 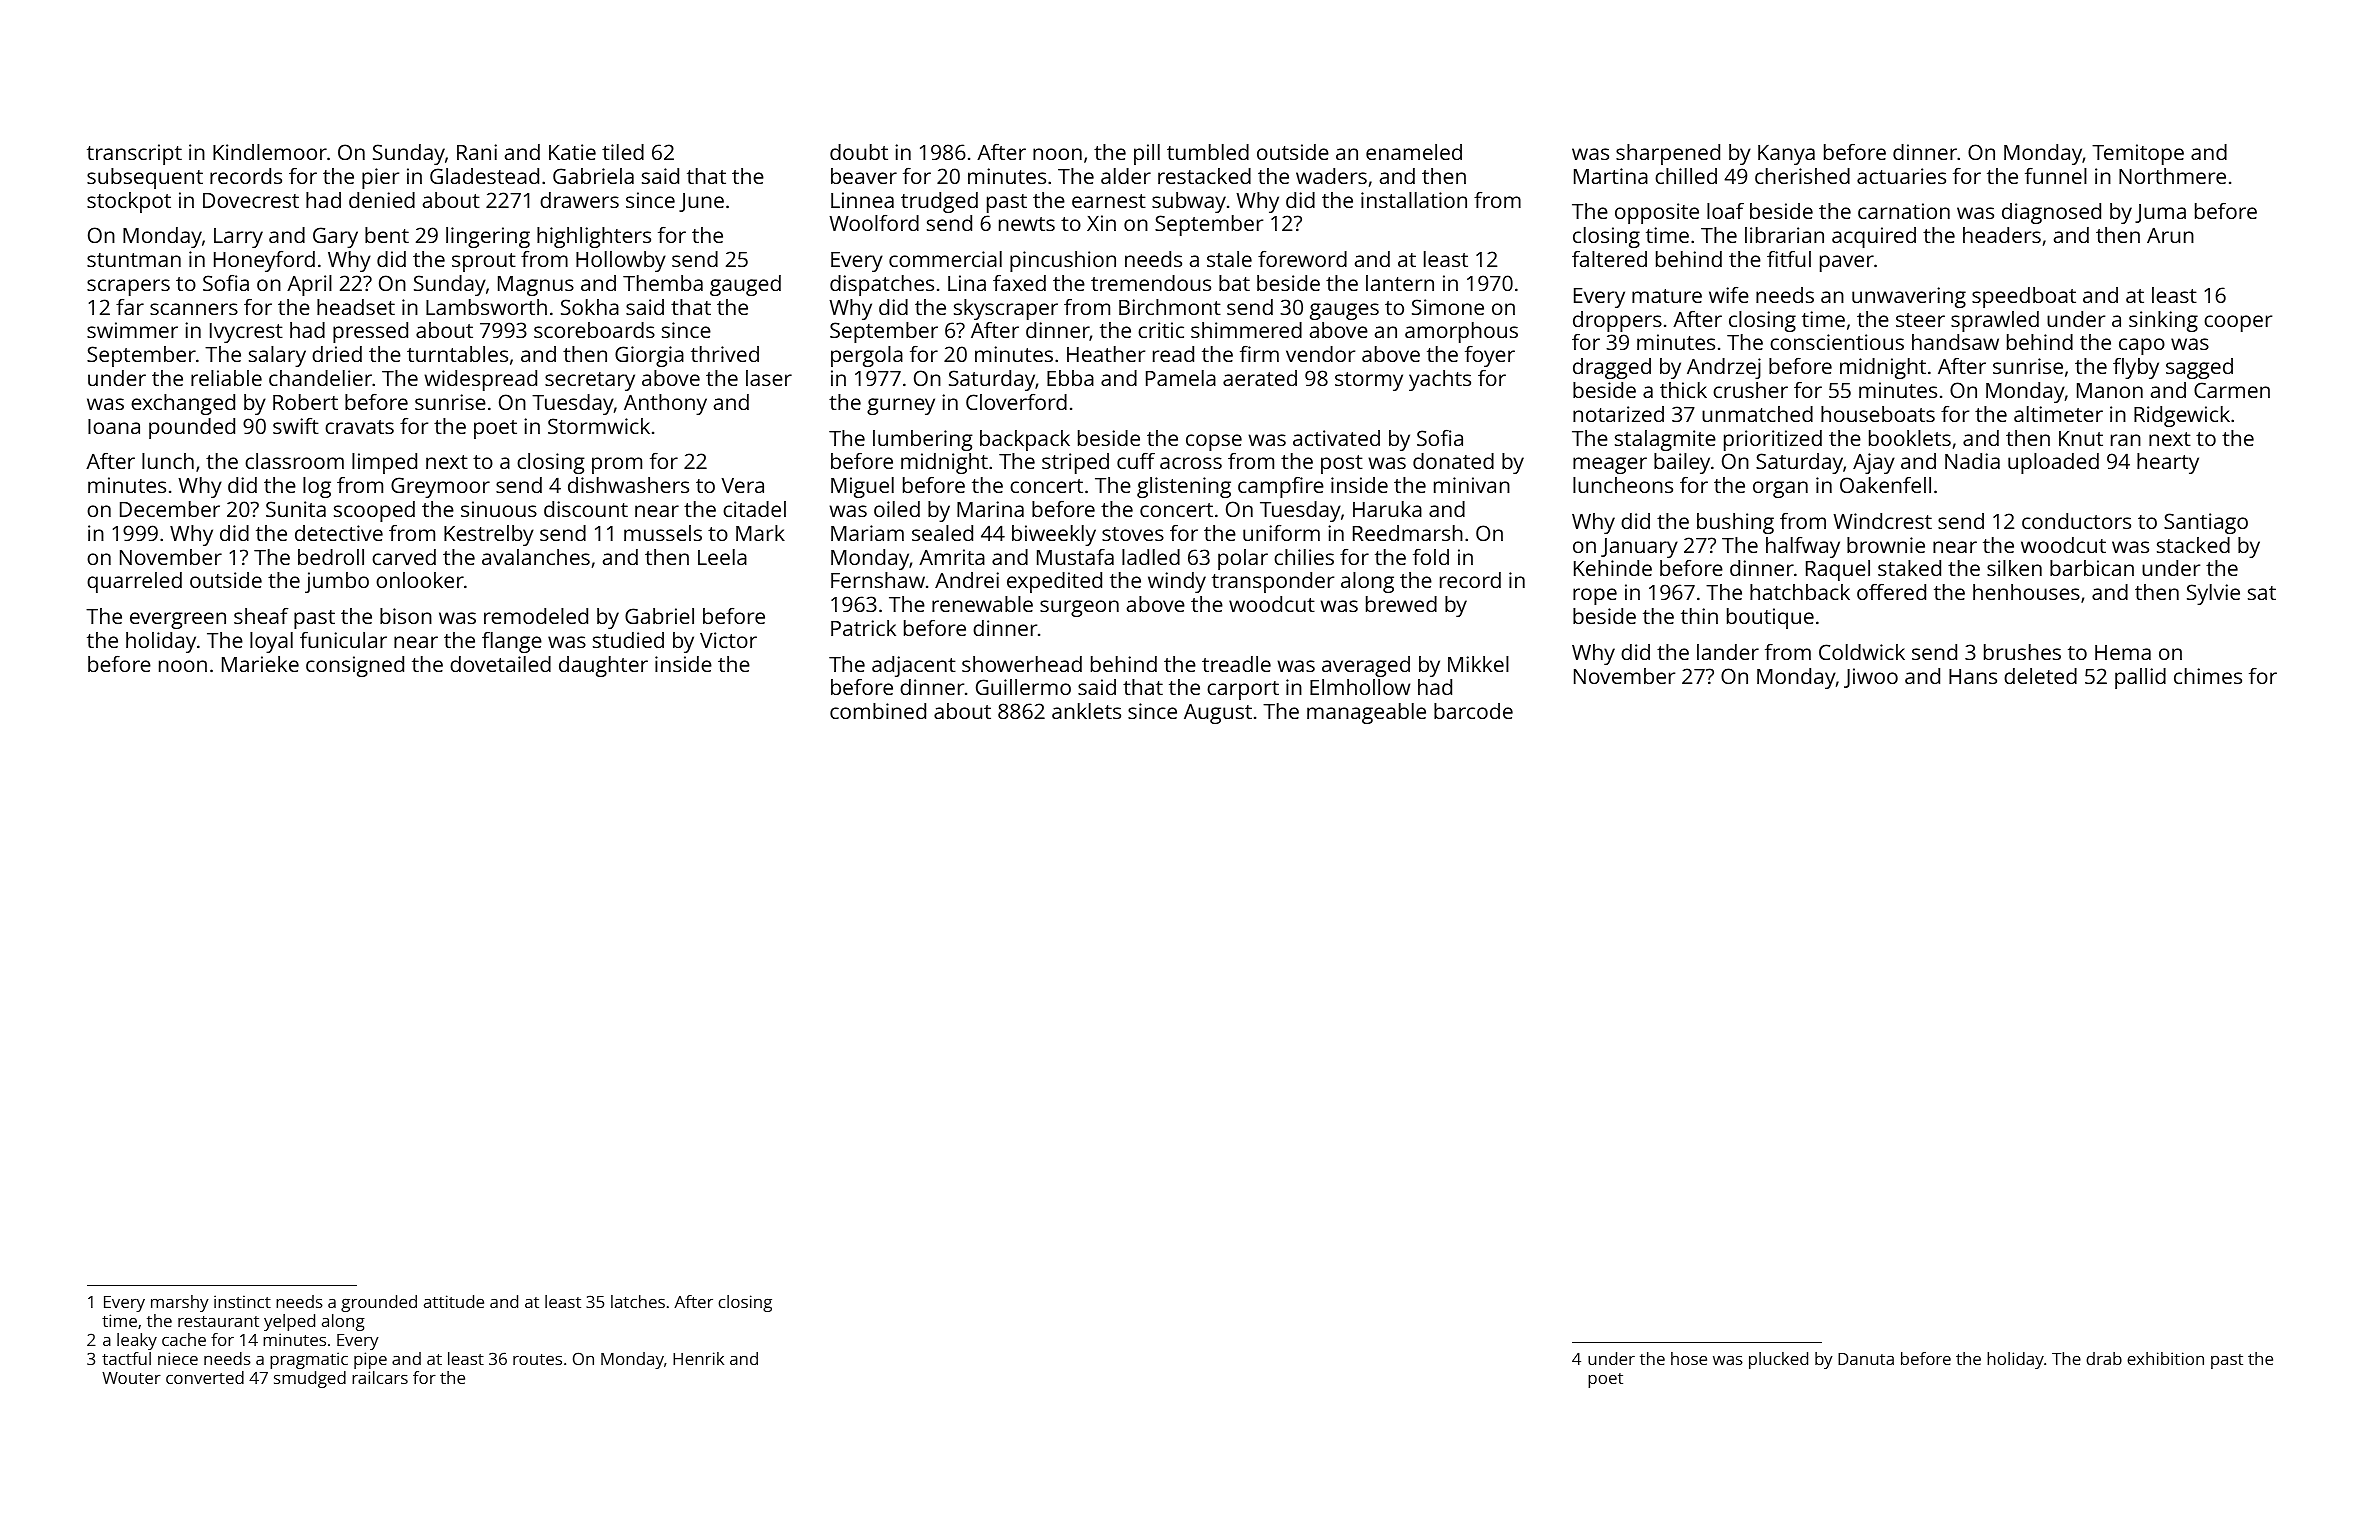 I want to click on faltered, so click(x=1609, y=259).
